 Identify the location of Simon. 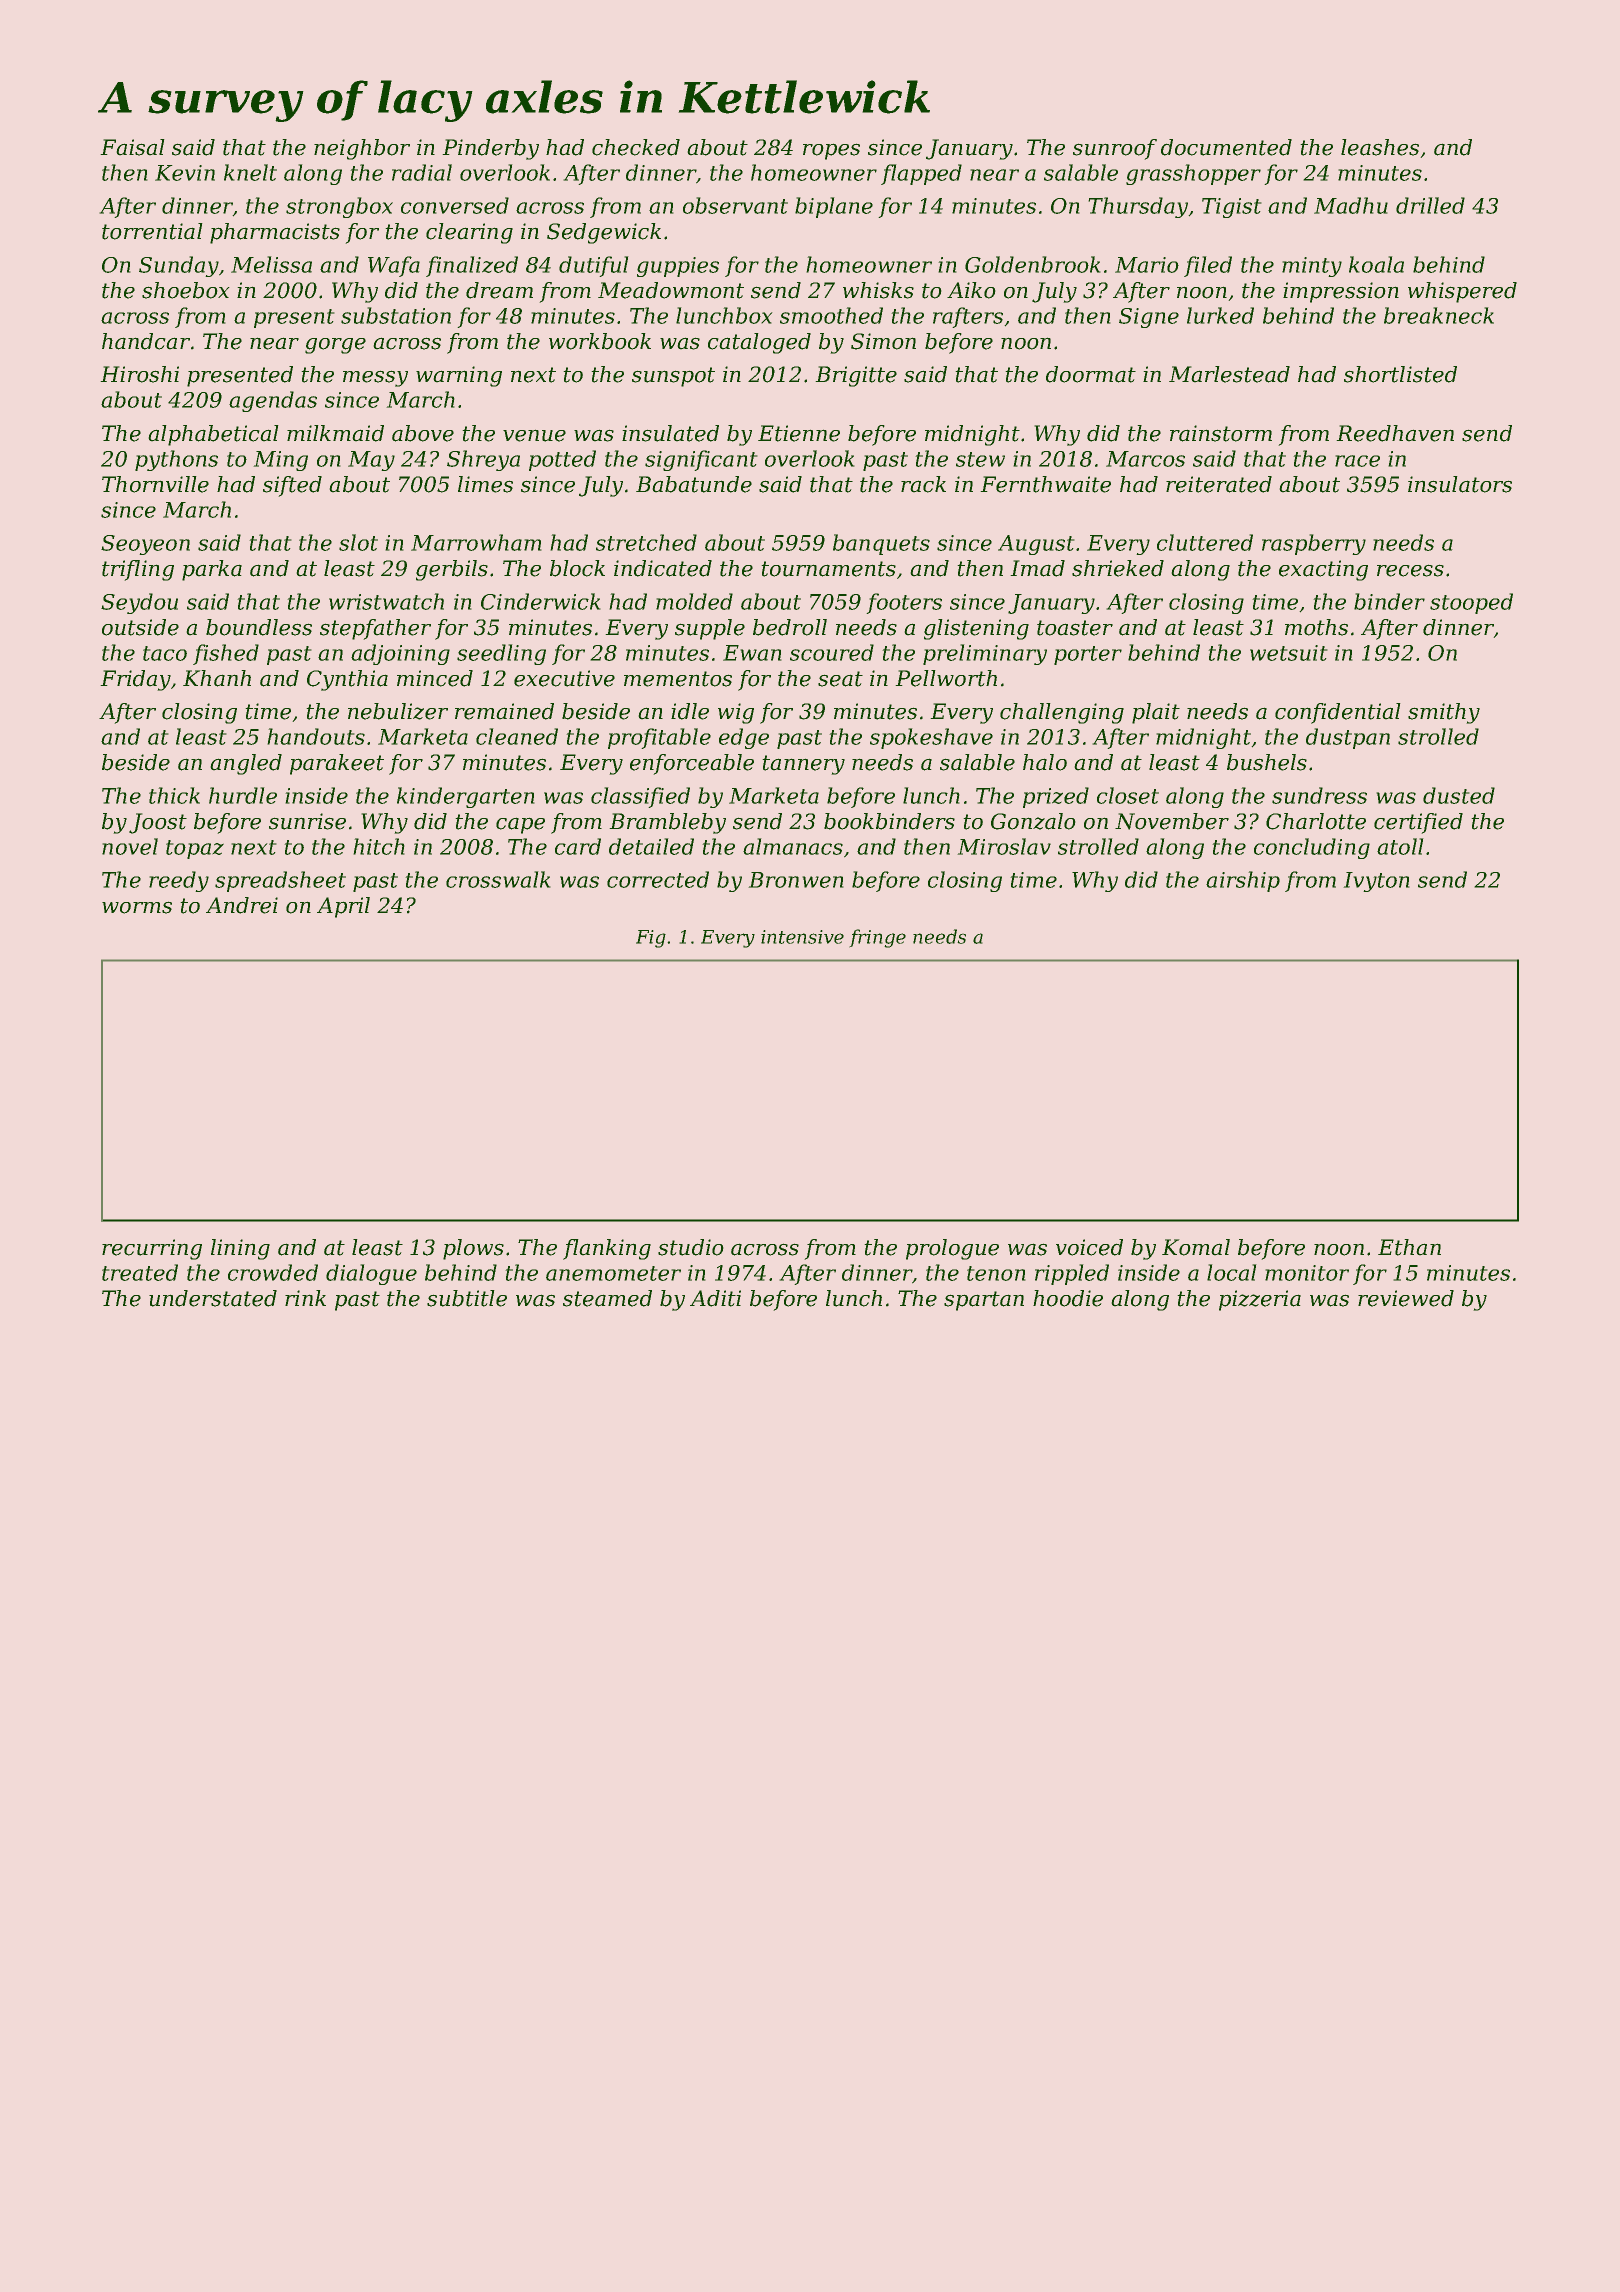
(883, 341).
